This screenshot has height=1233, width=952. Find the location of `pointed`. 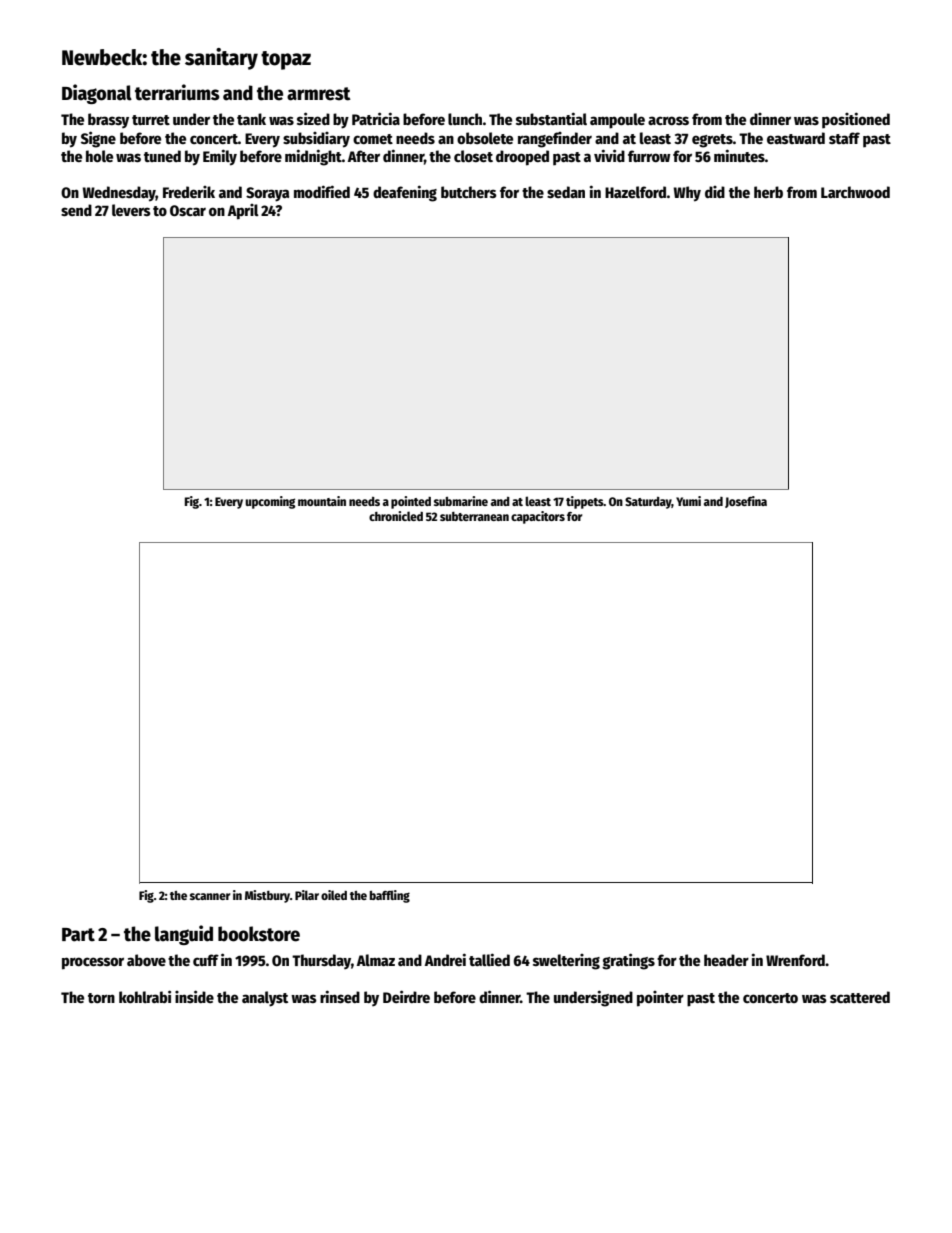

pointed is located at coordinates (411, 502).
